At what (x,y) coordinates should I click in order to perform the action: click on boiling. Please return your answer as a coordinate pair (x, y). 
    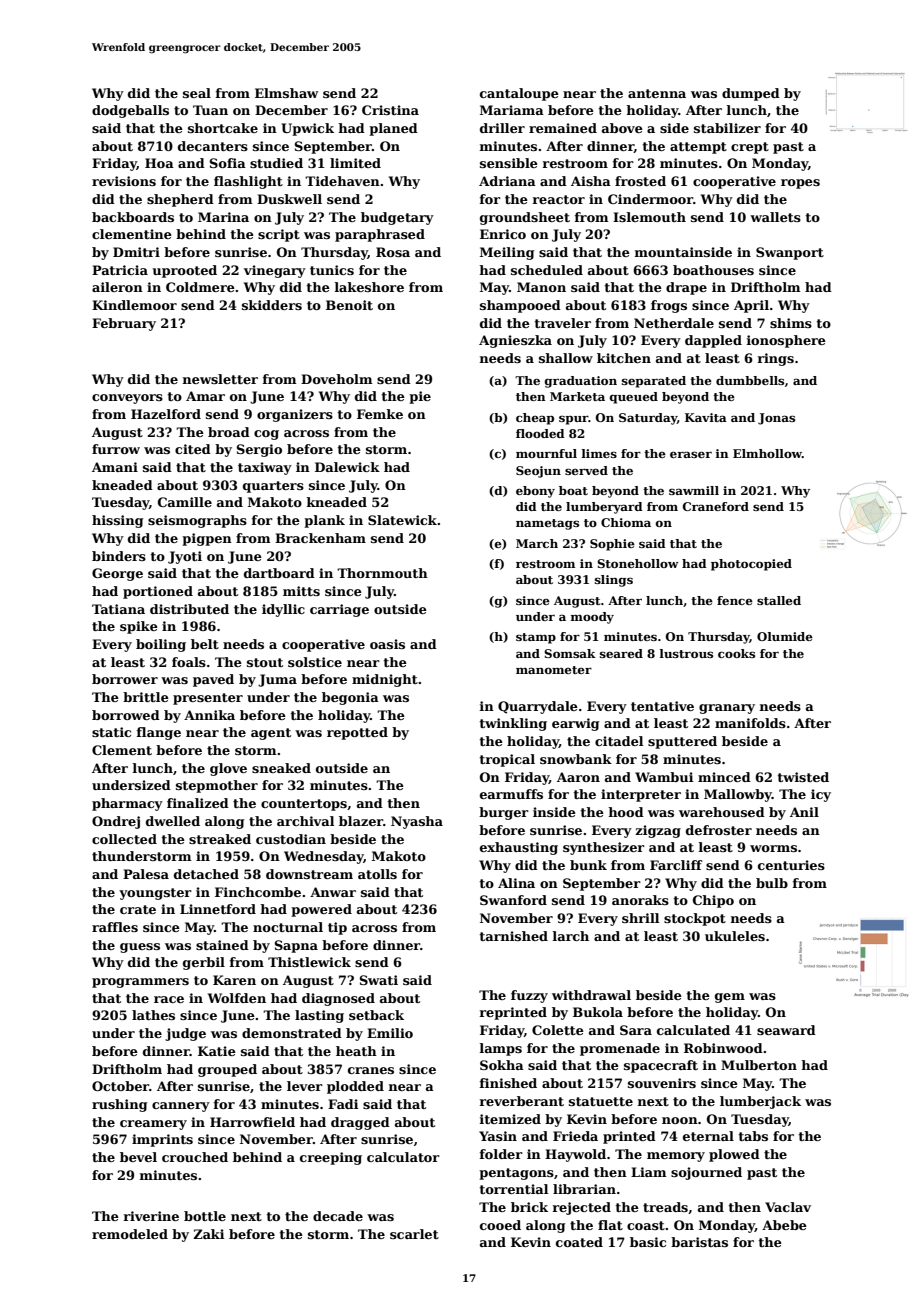
    Looking at the image, I should click on (161, 645).
